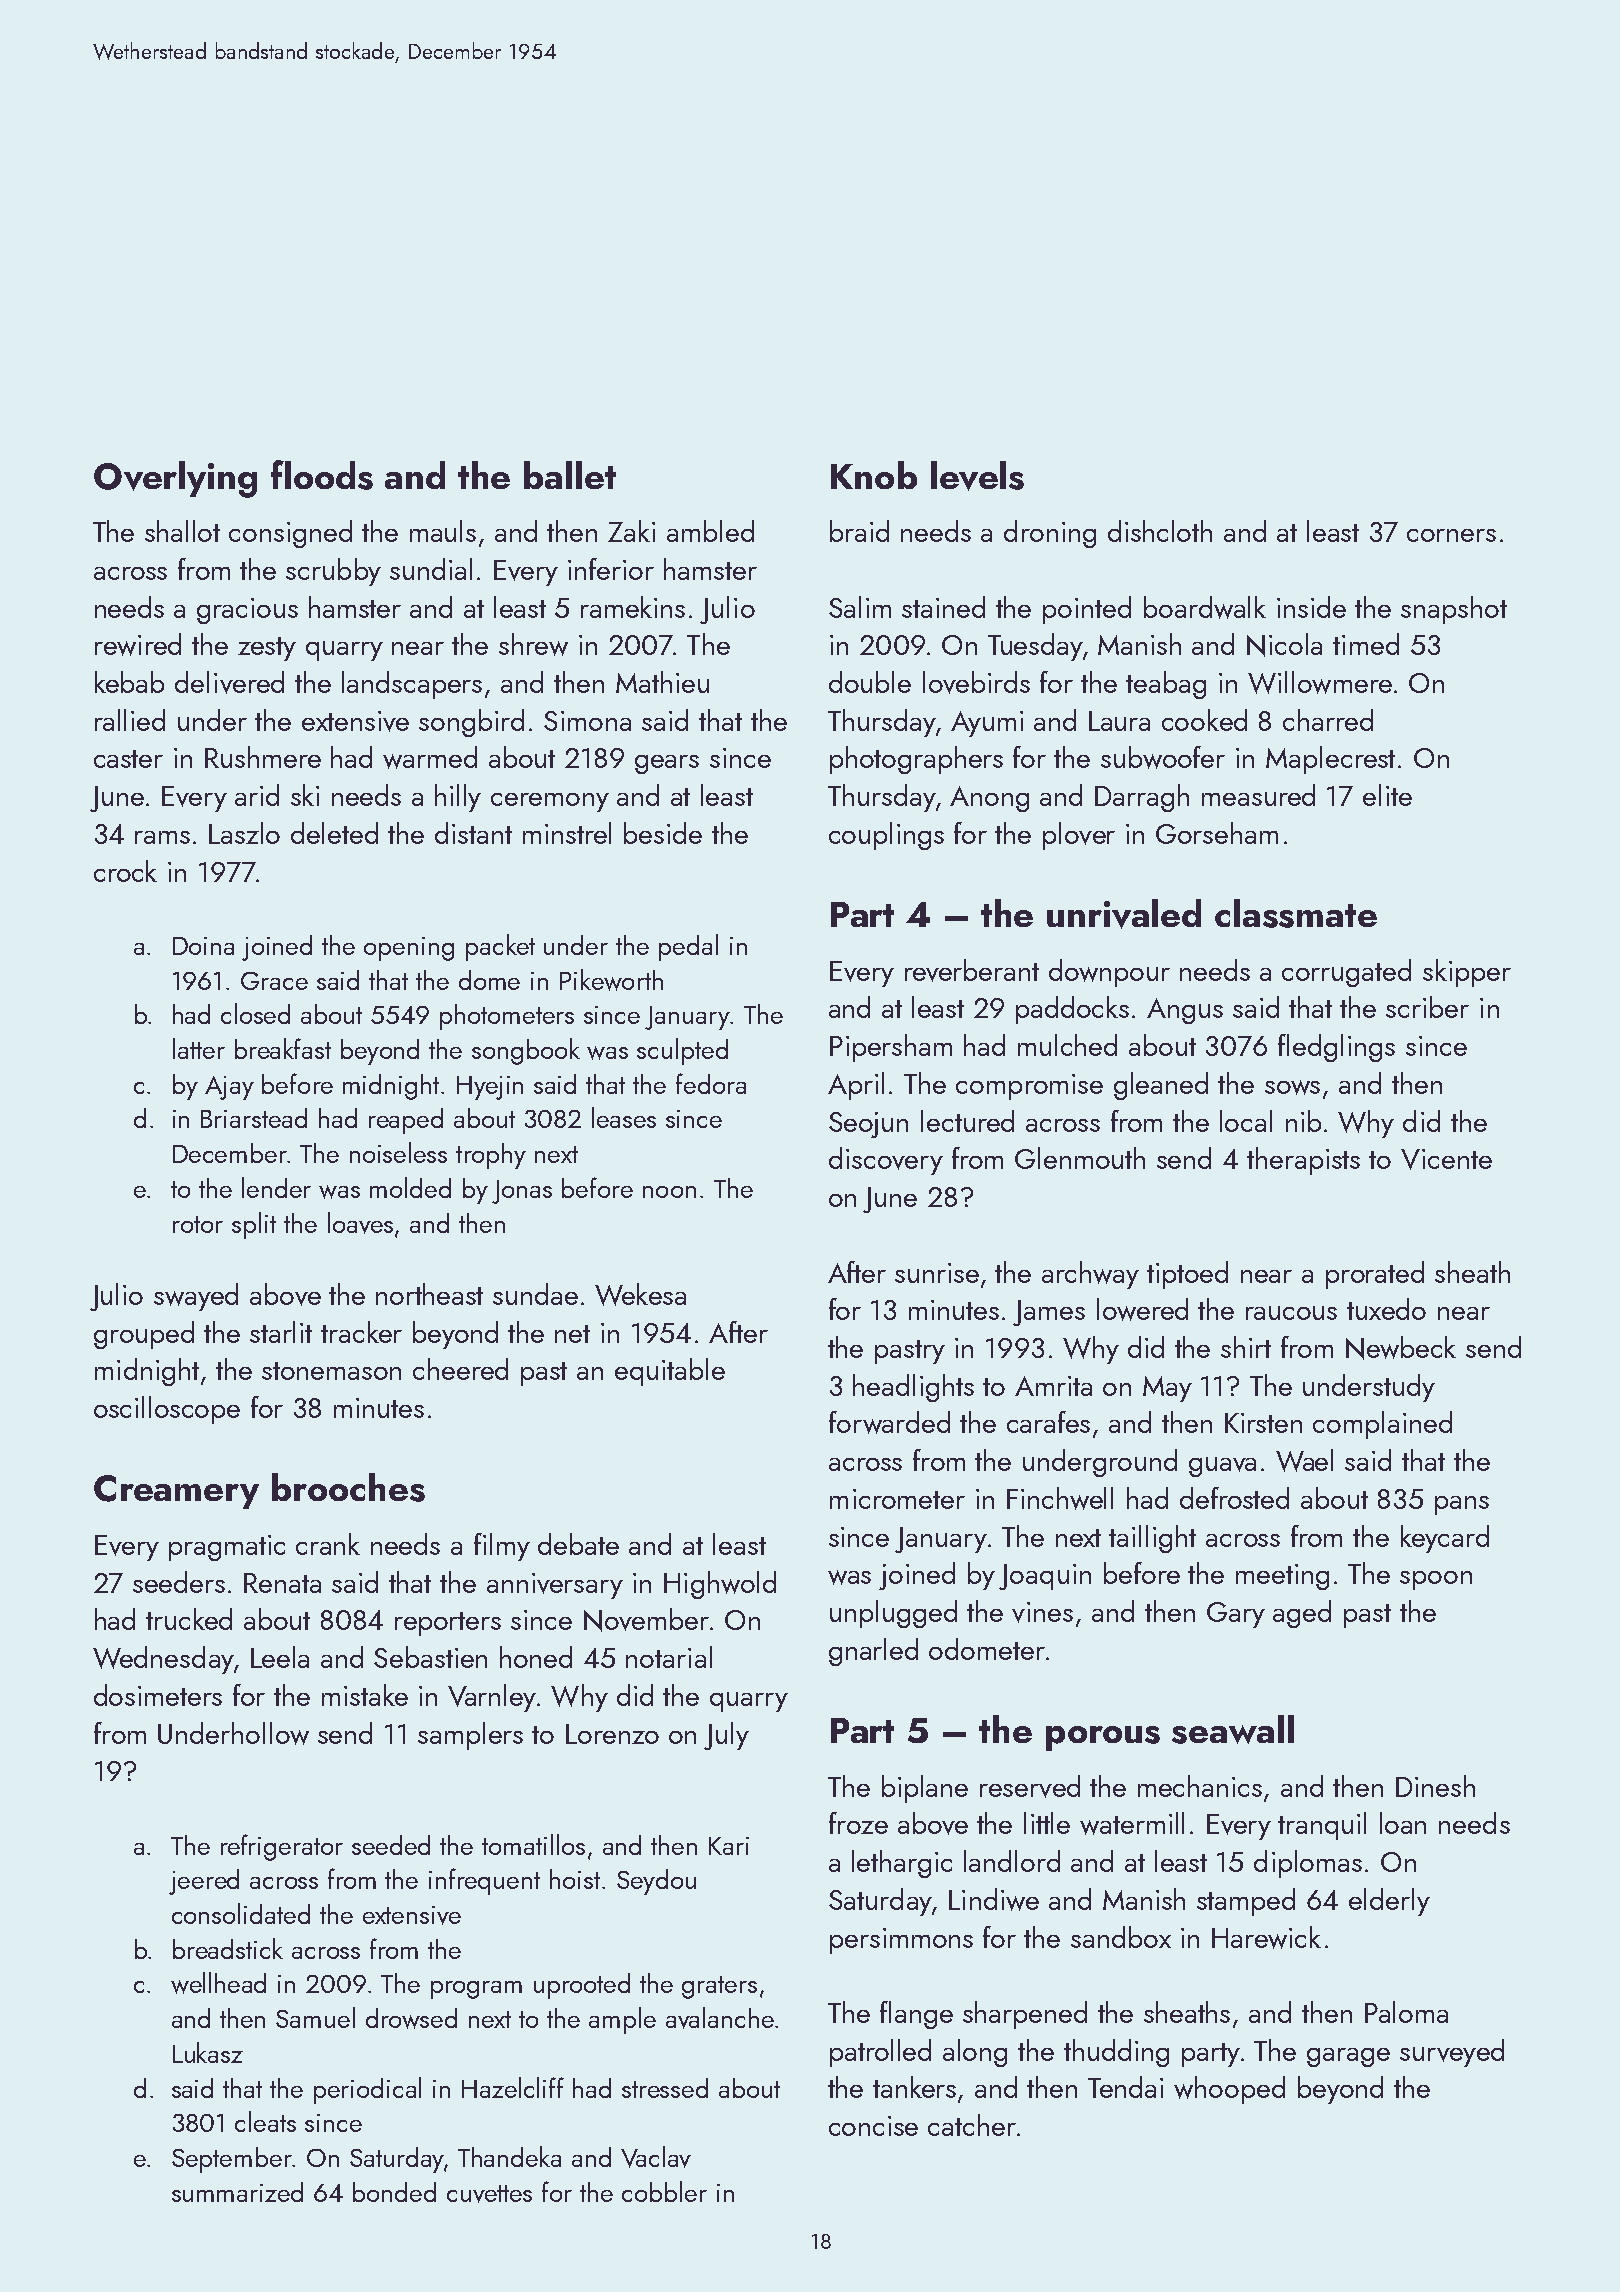 The image size is (1620, 2292). What do you see at coordinates (167, 1410) in the screenshot?
I see `oscilloscope` at bounding box center [167, 1410].
